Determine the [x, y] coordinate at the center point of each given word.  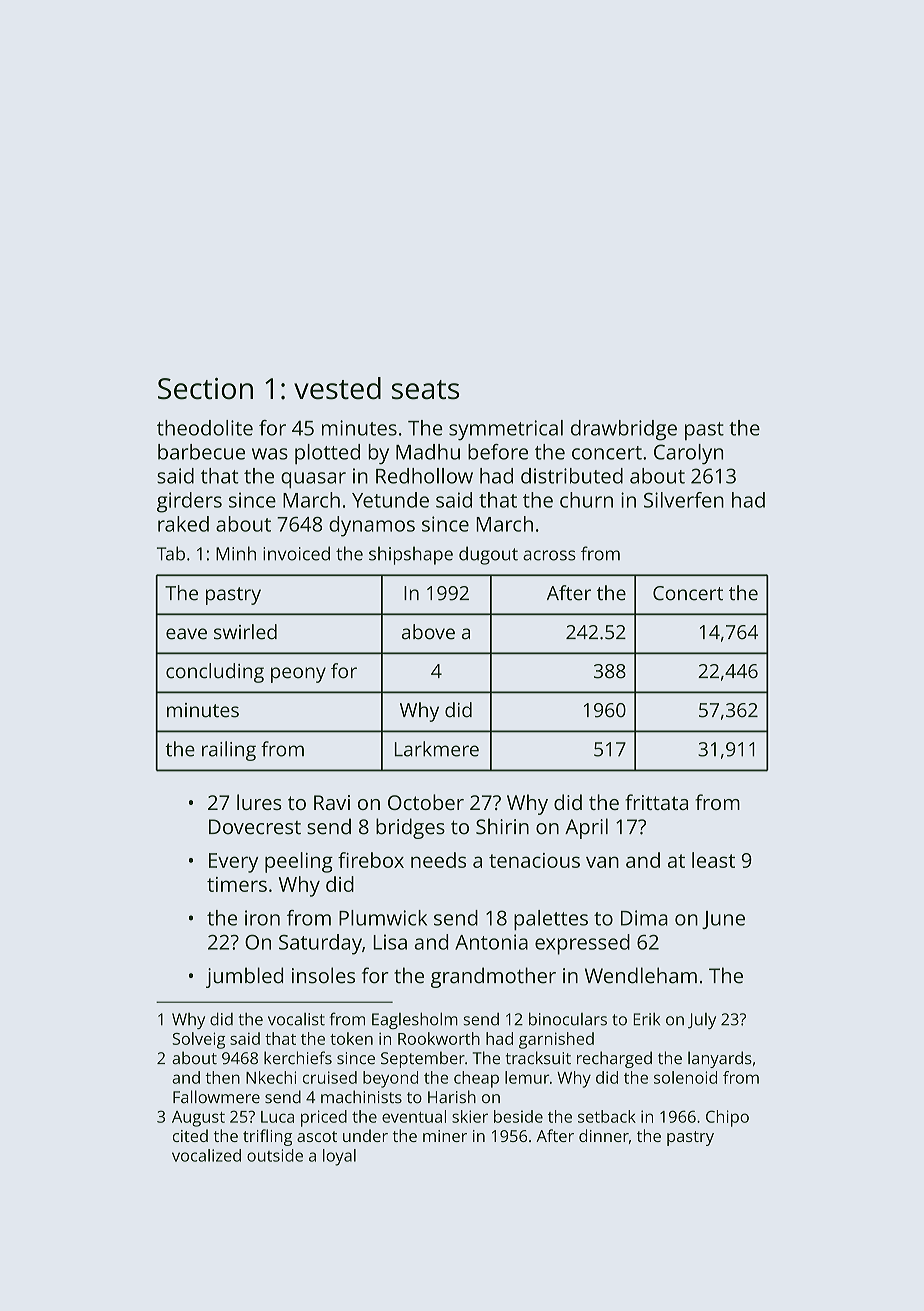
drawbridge [624, 430]
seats [425, 390]
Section [205, 389]
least [713, 860]
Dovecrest [255, 827]
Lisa [390, 942]
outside [275, 1155]
